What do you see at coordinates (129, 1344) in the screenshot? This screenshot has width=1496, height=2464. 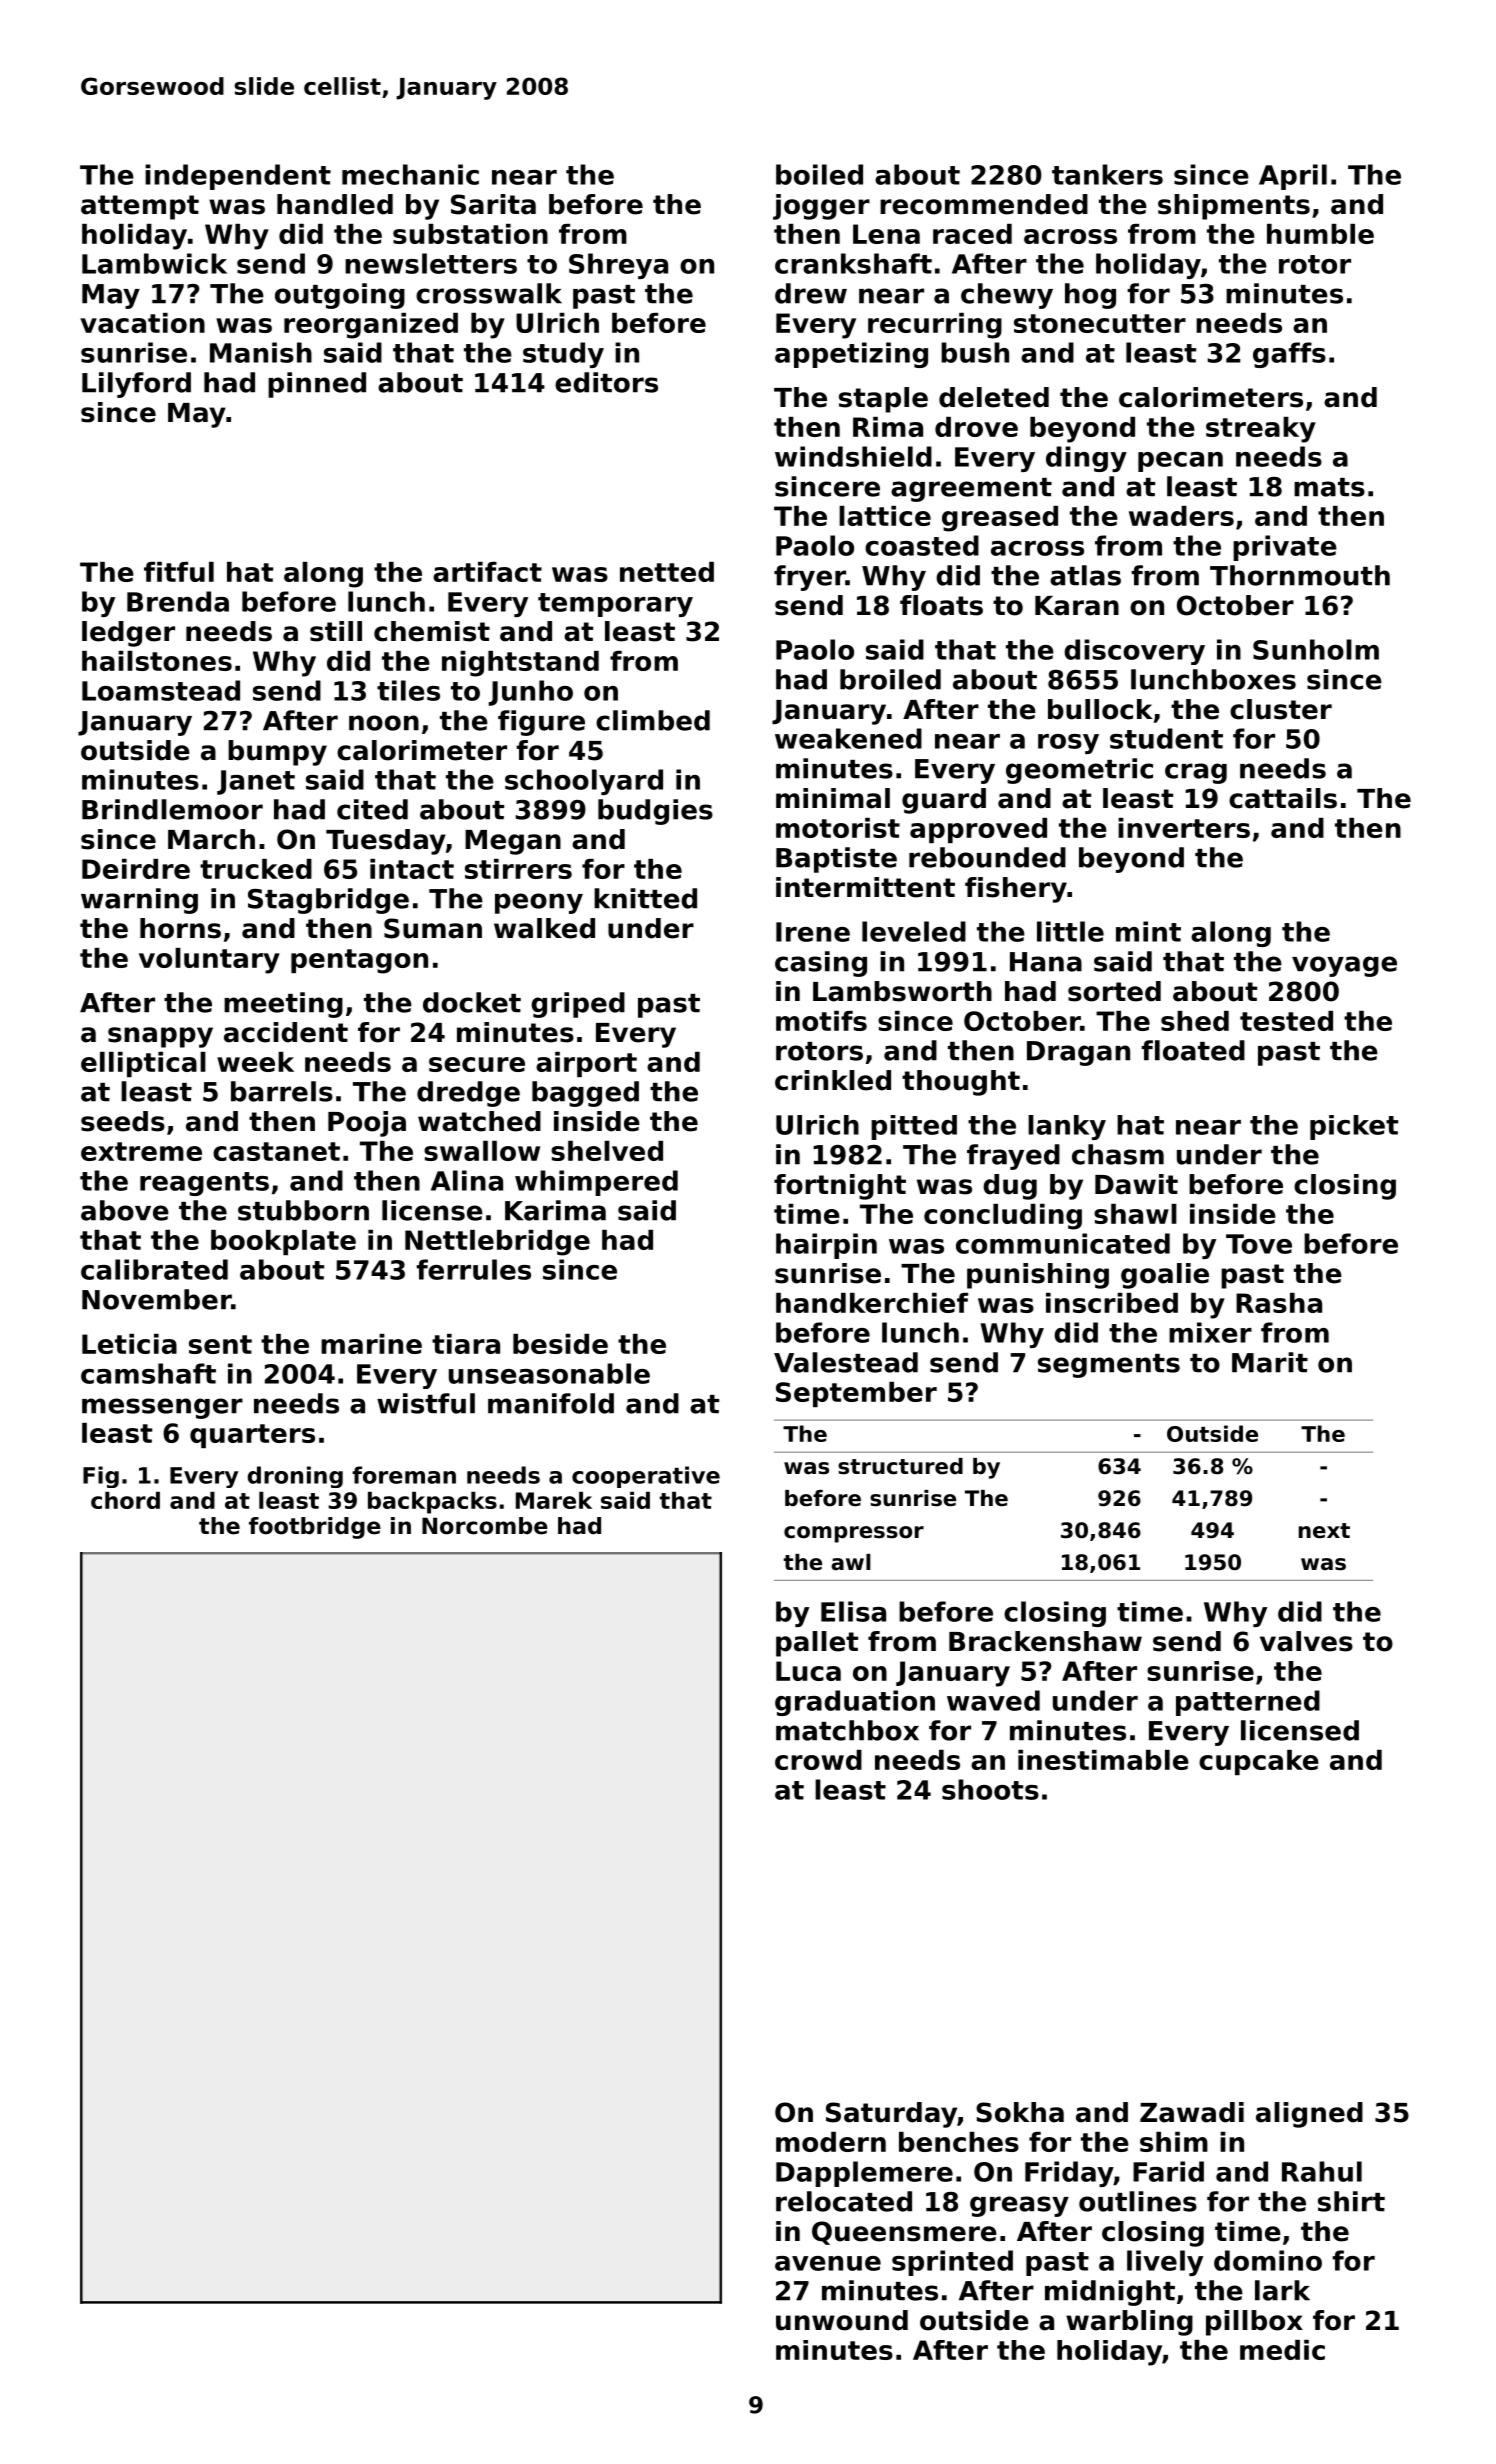 I see `Leticia` at bounding box center [129, 1344].
